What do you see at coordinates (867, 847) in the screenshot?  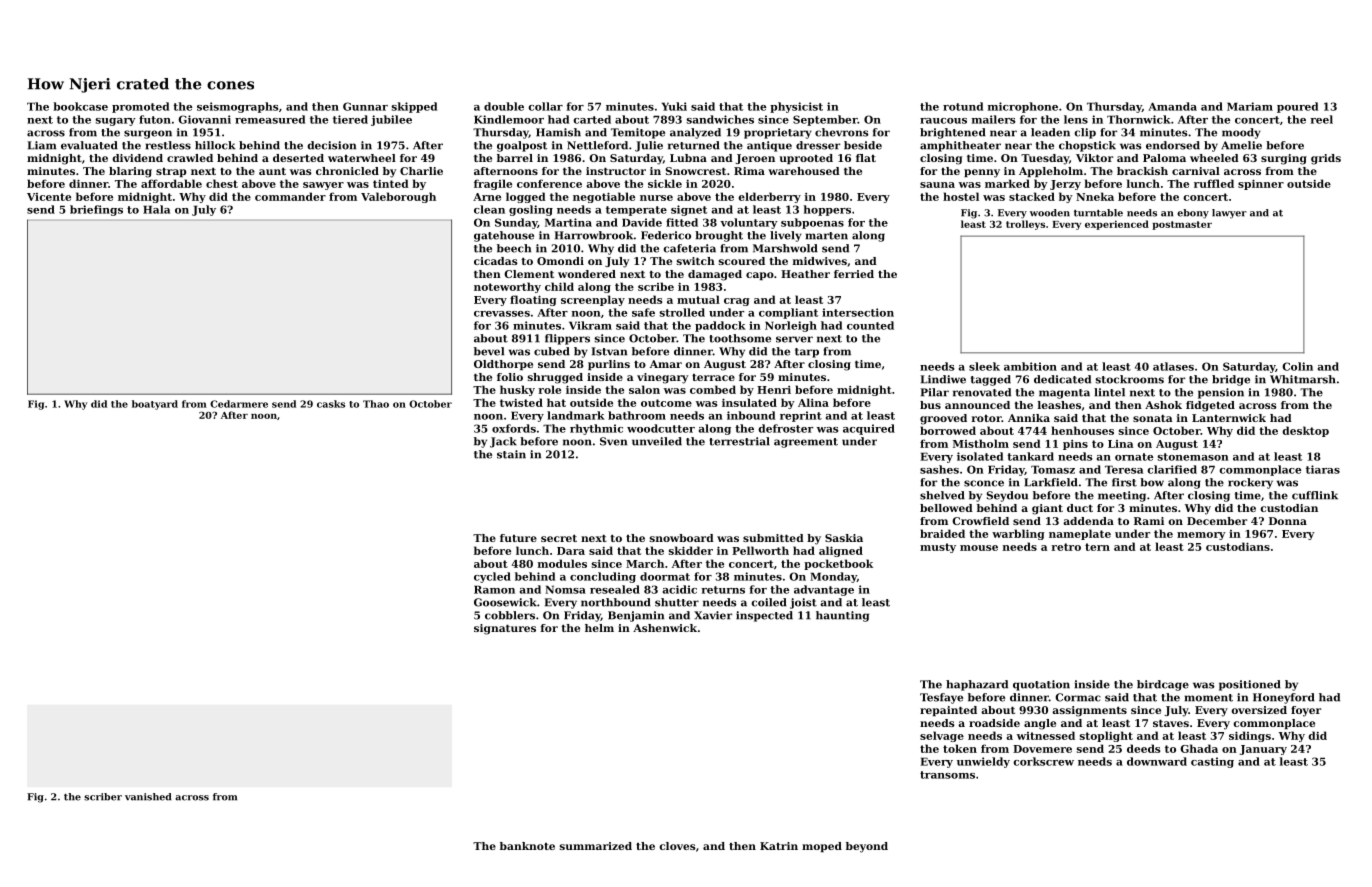 I see `beyond` at bounding box center [867, 847].
